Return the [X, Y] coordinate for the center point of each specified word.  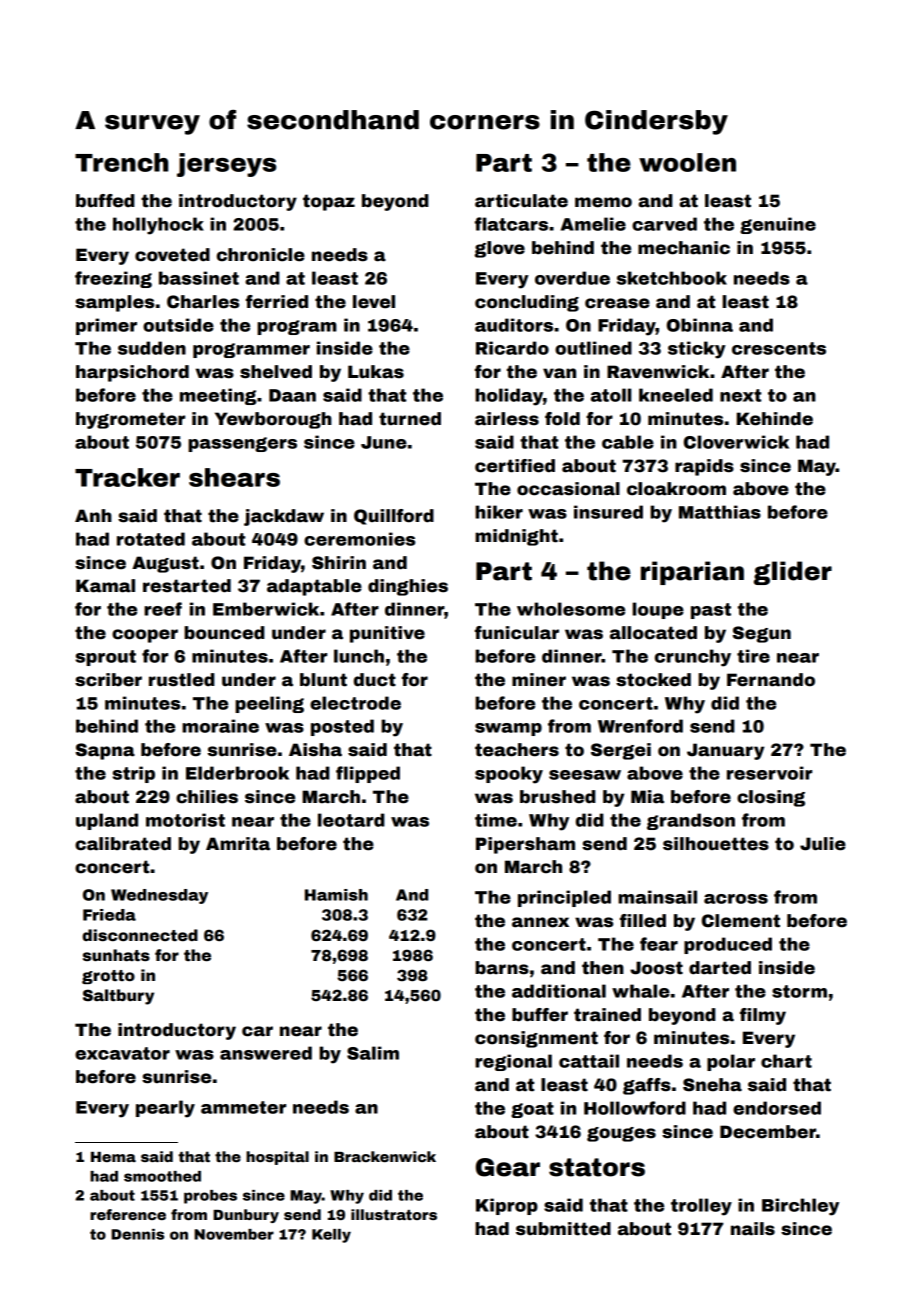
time [496, 820]
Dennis [137, 1234]
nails [753, 1229]
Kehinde [775, 419]
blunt [323, 680]
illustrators [394, 1214]
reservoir [769, 773]
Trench [121, 162]
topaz [329, 202]
